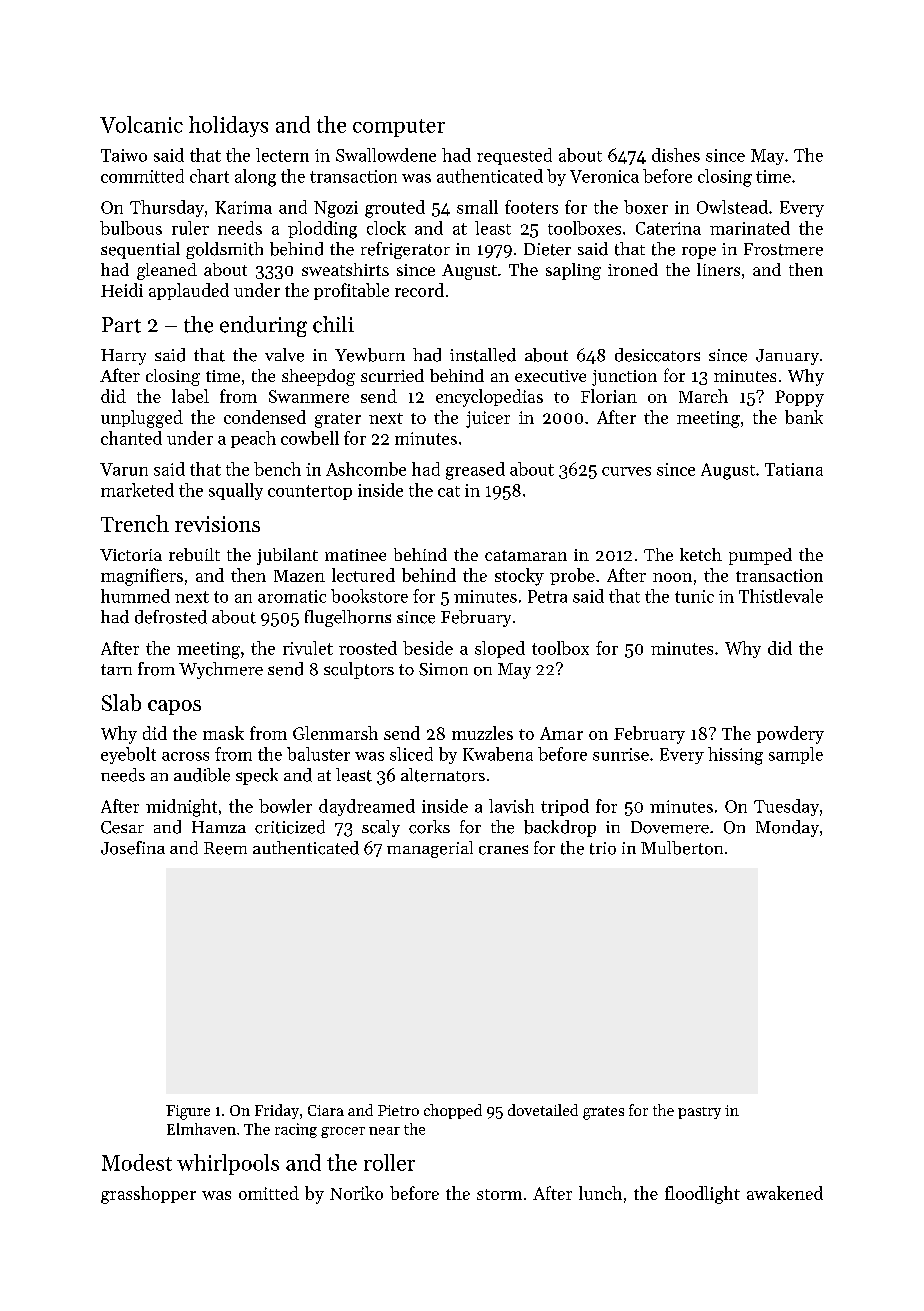  I want to click on Dovemere, so click(670, 827).
